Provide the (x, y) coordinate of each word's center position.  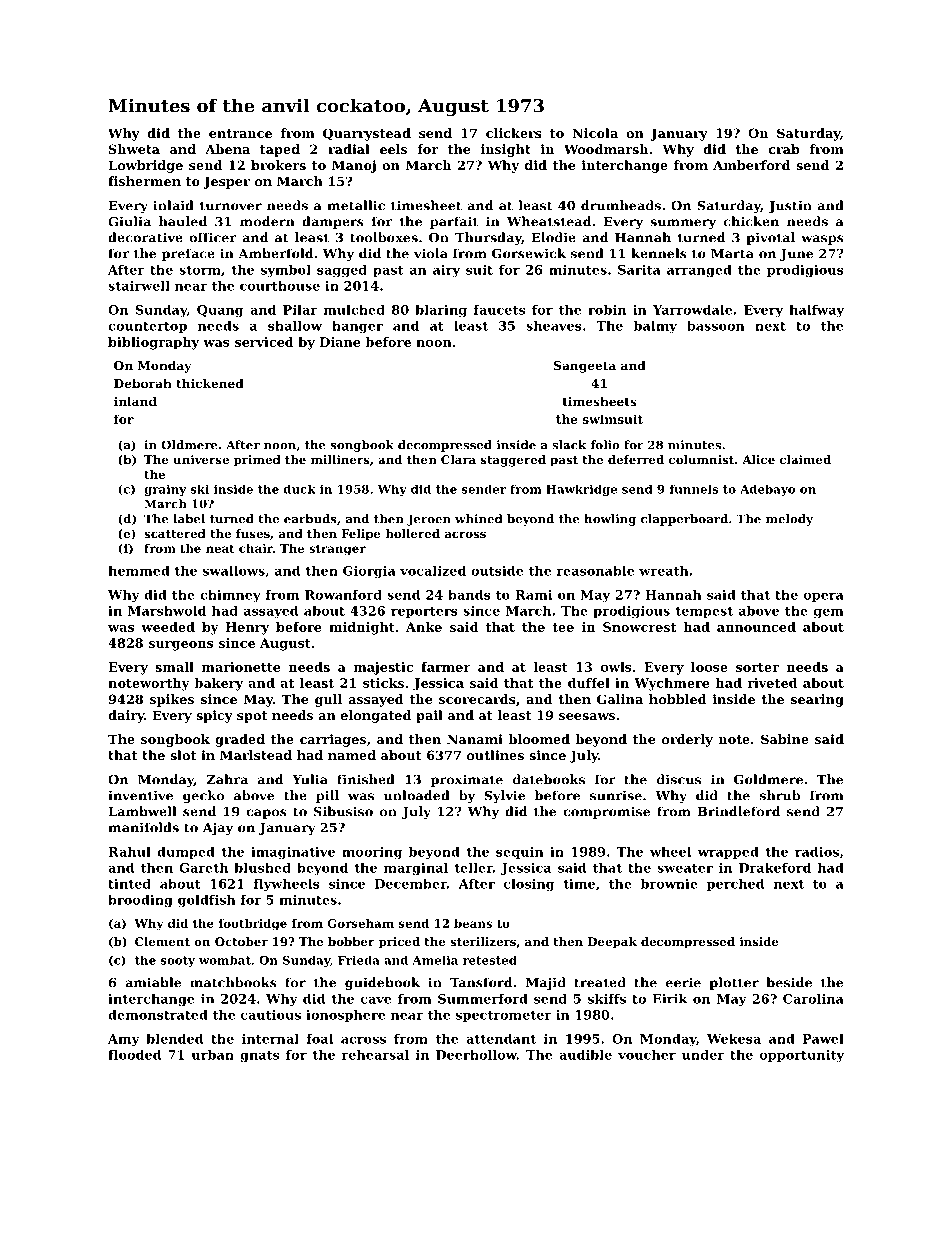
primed (257, 461)
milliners (340, 459)
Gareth (203, 867)
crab (784, 149)
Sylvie (504, 796)
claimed (805, 459)
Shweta (134, 149)
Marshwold (167, 611)
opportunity (802, 1056)
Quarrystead (367, 134)
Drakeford (775, 867)
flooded (134, 1055)
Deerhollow (476, 1055)
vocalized (433, 570)
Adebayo (767, 490)
